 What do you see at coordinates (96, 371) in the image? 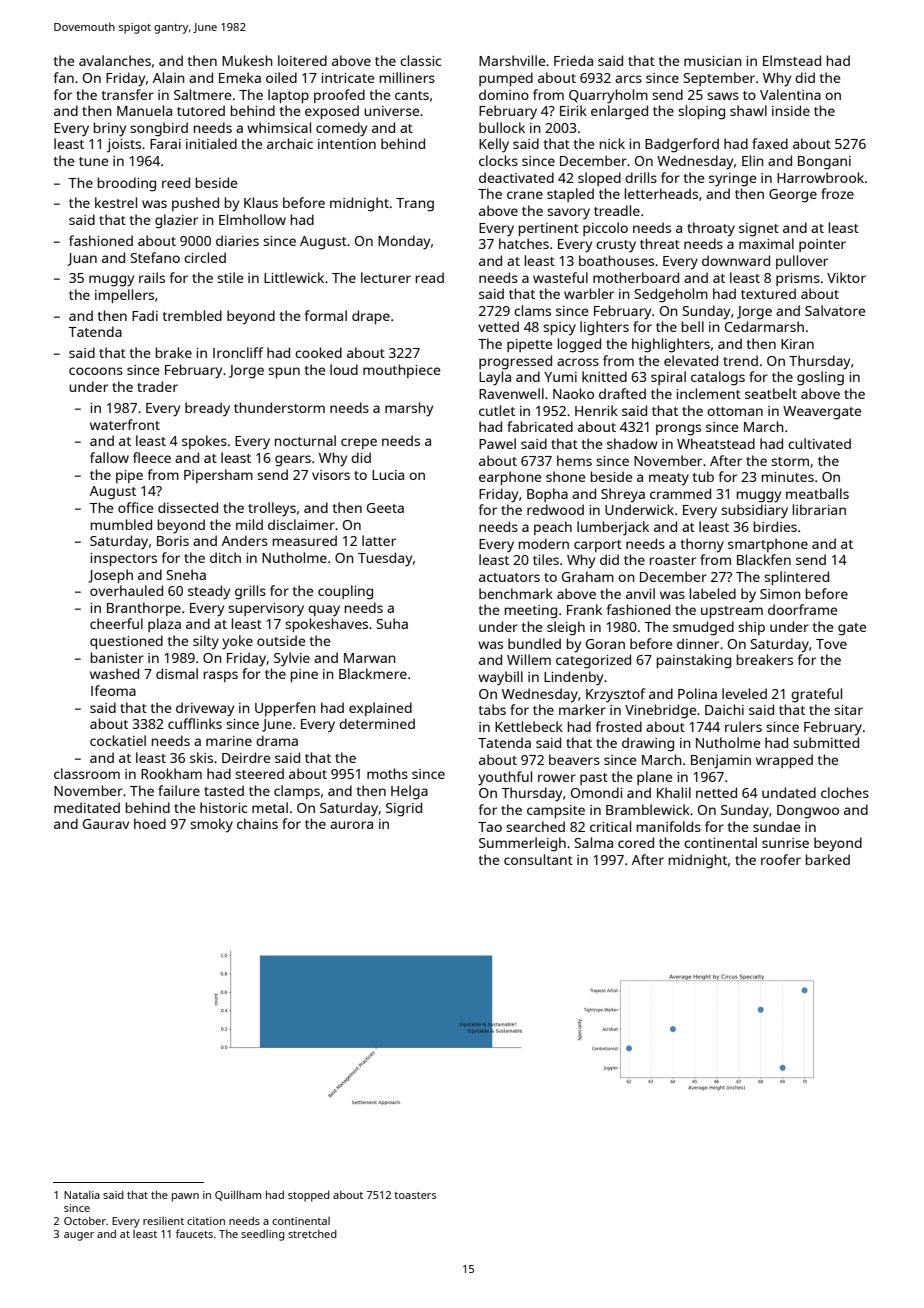
I see `cocoons` at bounding box center [96, 371].
